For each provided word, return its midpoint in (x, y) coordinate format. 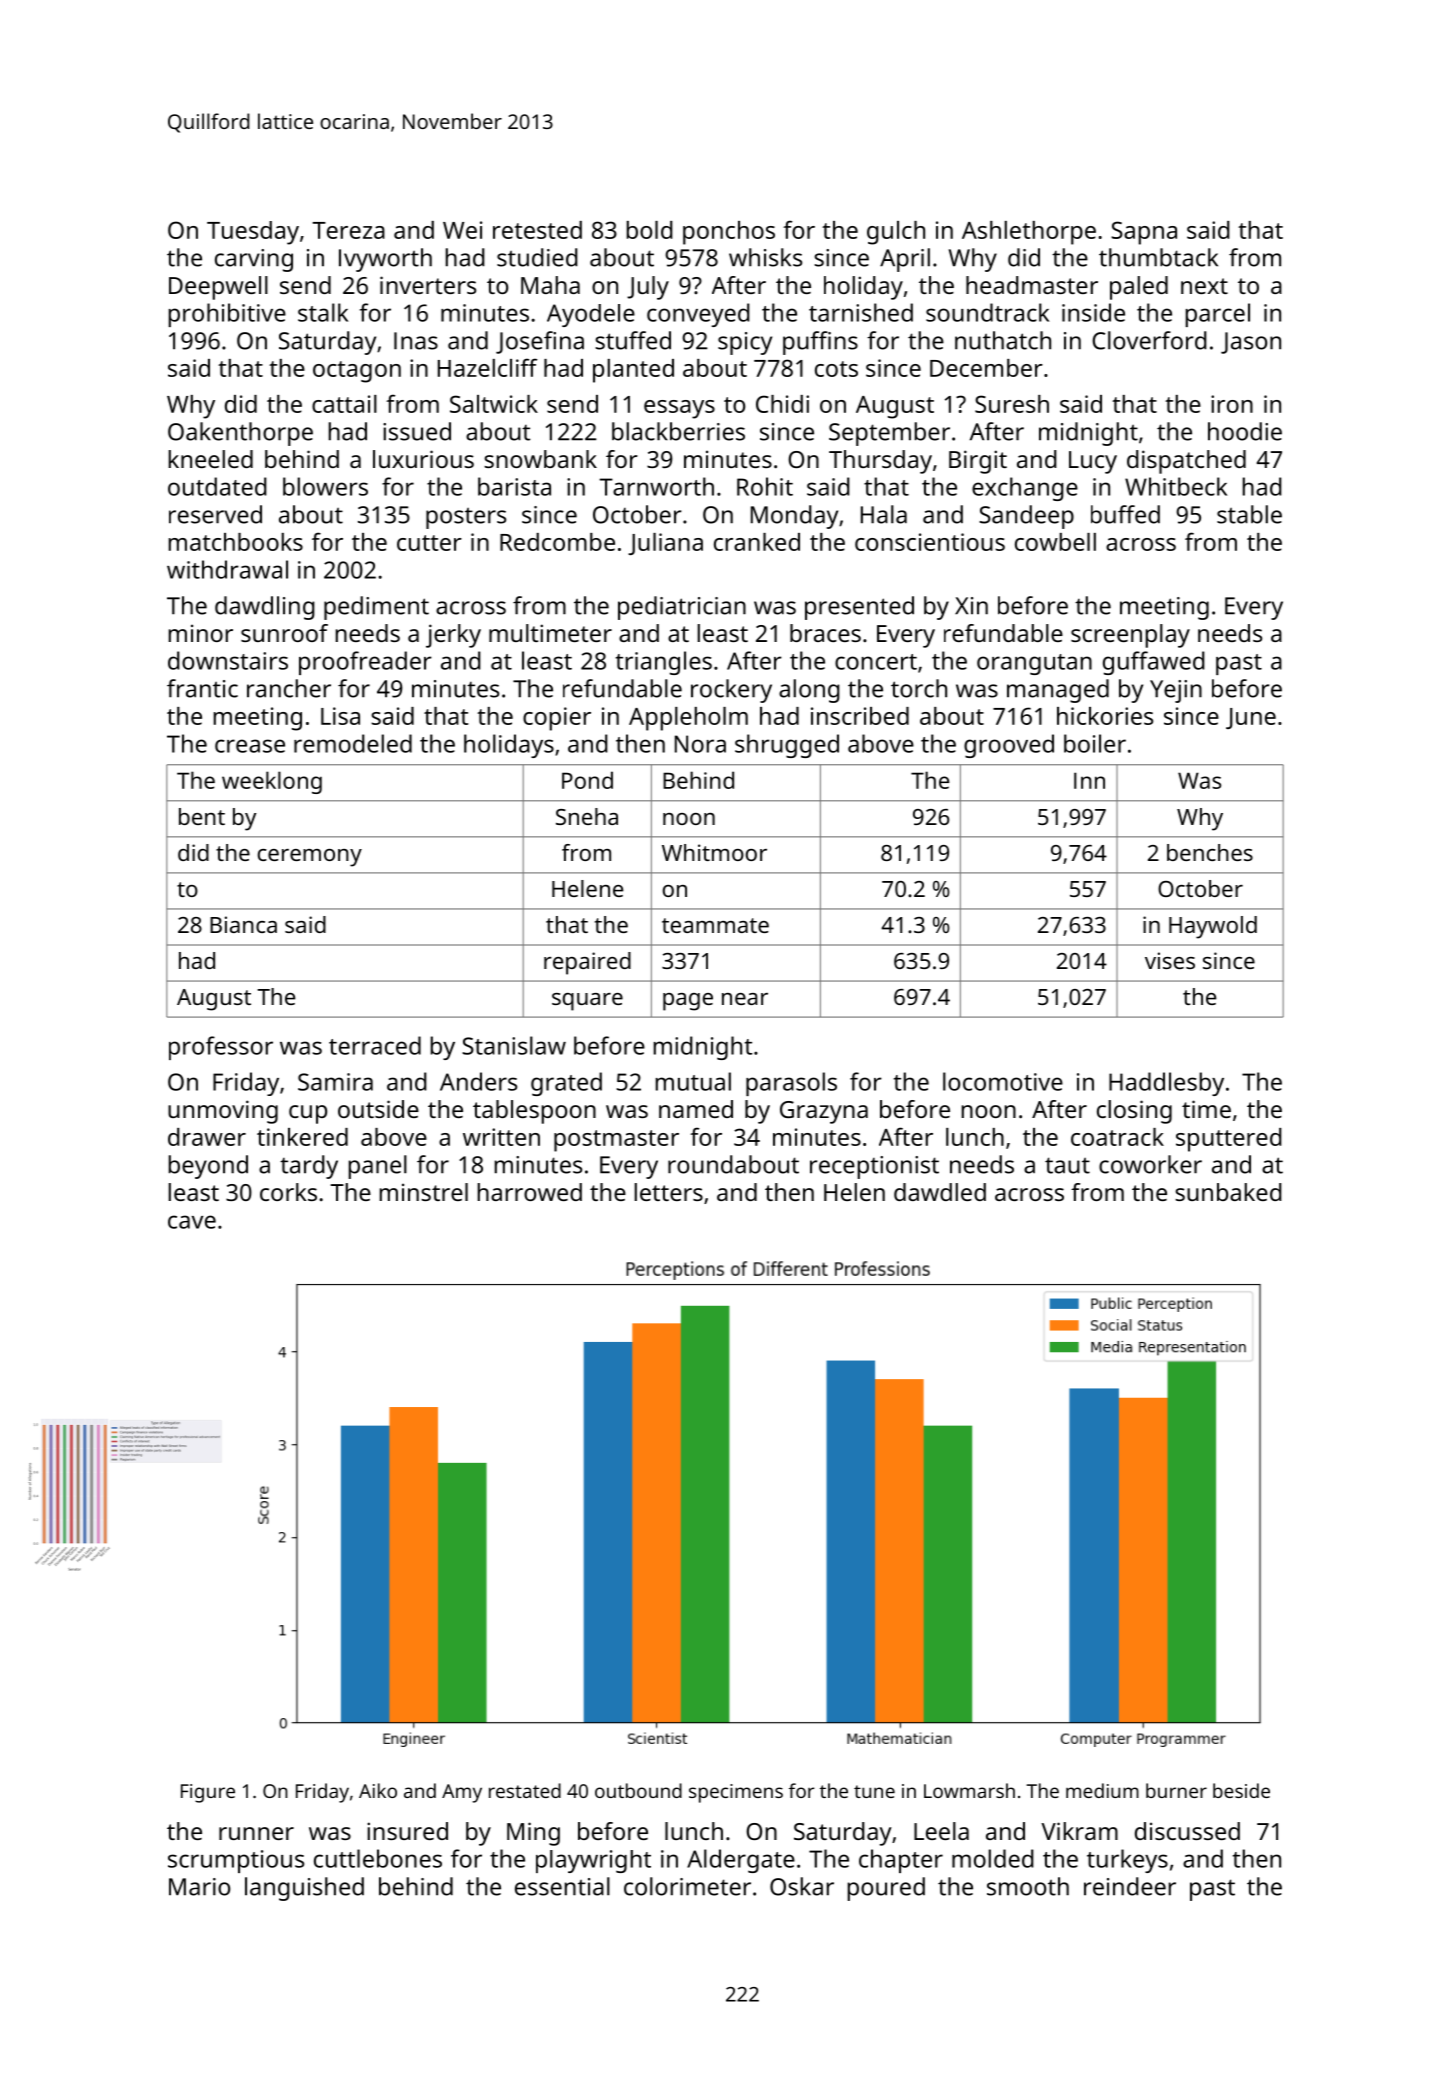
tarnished (861, 312)
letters (668, 1192)
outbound (638, 1790)
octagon (357, 372)
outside (378, 1109)
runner (256, 1833)
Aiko (378, 1790)
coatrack (1117, 1137)
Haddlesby (1166, 1084)
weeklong (272, 782)
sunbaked (1228, 1192)
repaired (587, 963)
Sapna (1144, 233)
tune (874, 1791)
